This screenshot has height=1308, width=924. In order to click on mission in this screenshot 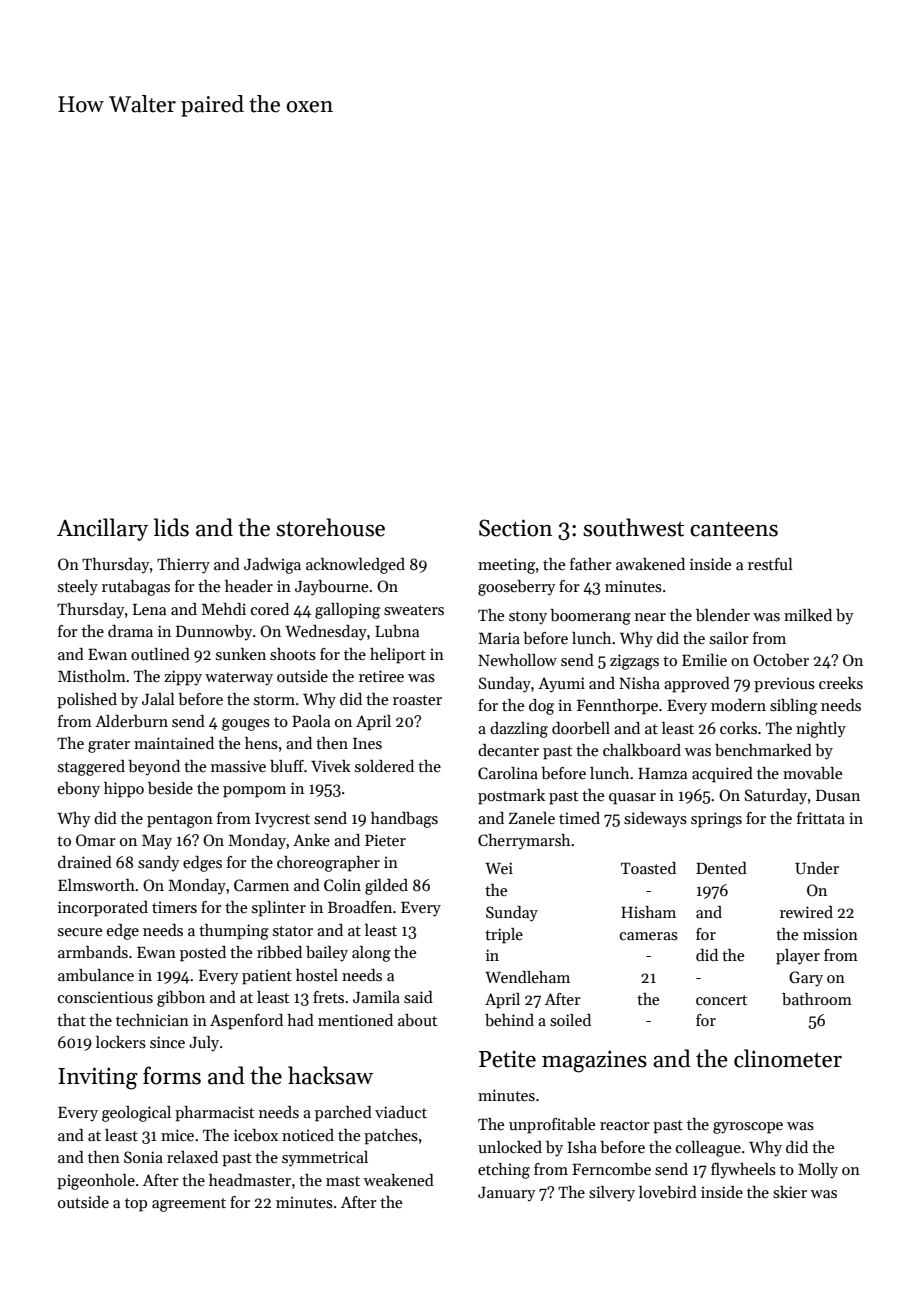, I will do `click(830, 934)`.
